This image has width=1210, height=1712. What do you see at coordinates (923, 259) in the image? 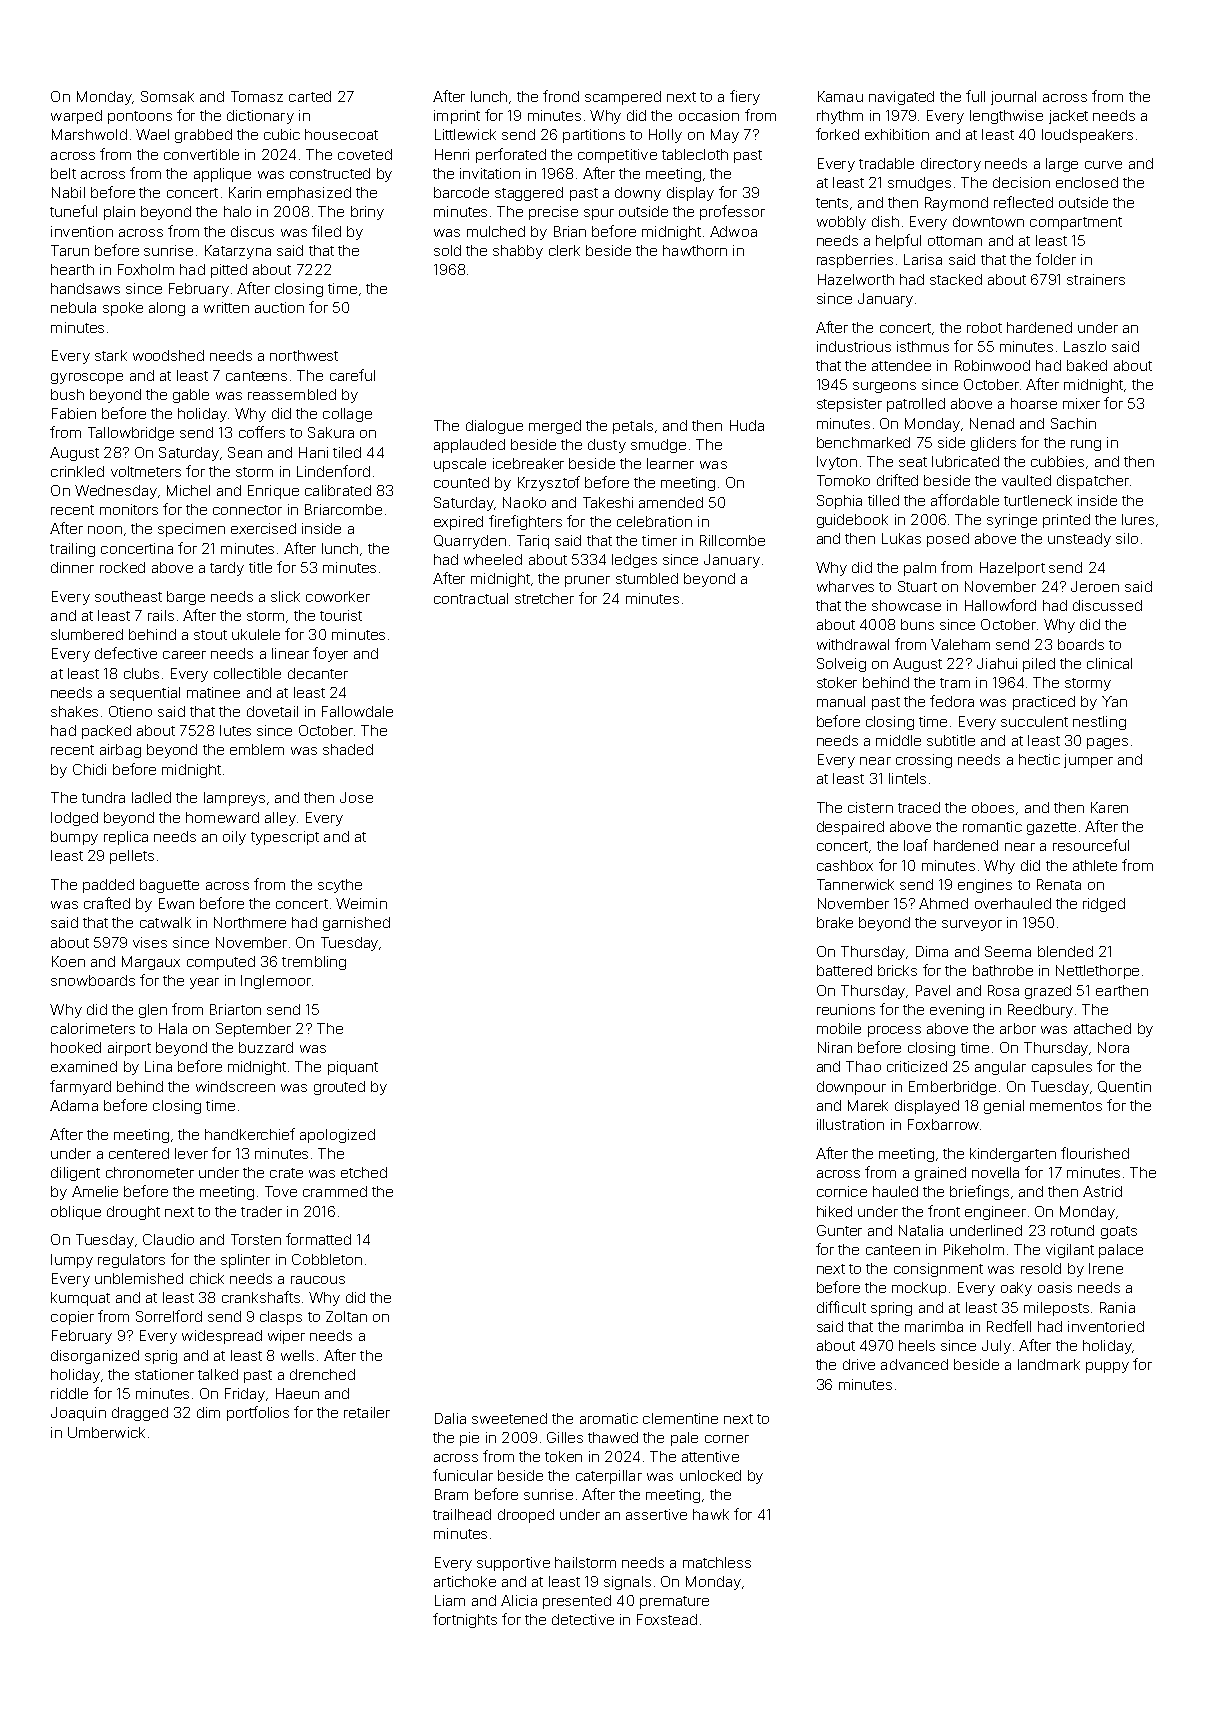
I see `Larisa` at bounding box center [923, 259].
